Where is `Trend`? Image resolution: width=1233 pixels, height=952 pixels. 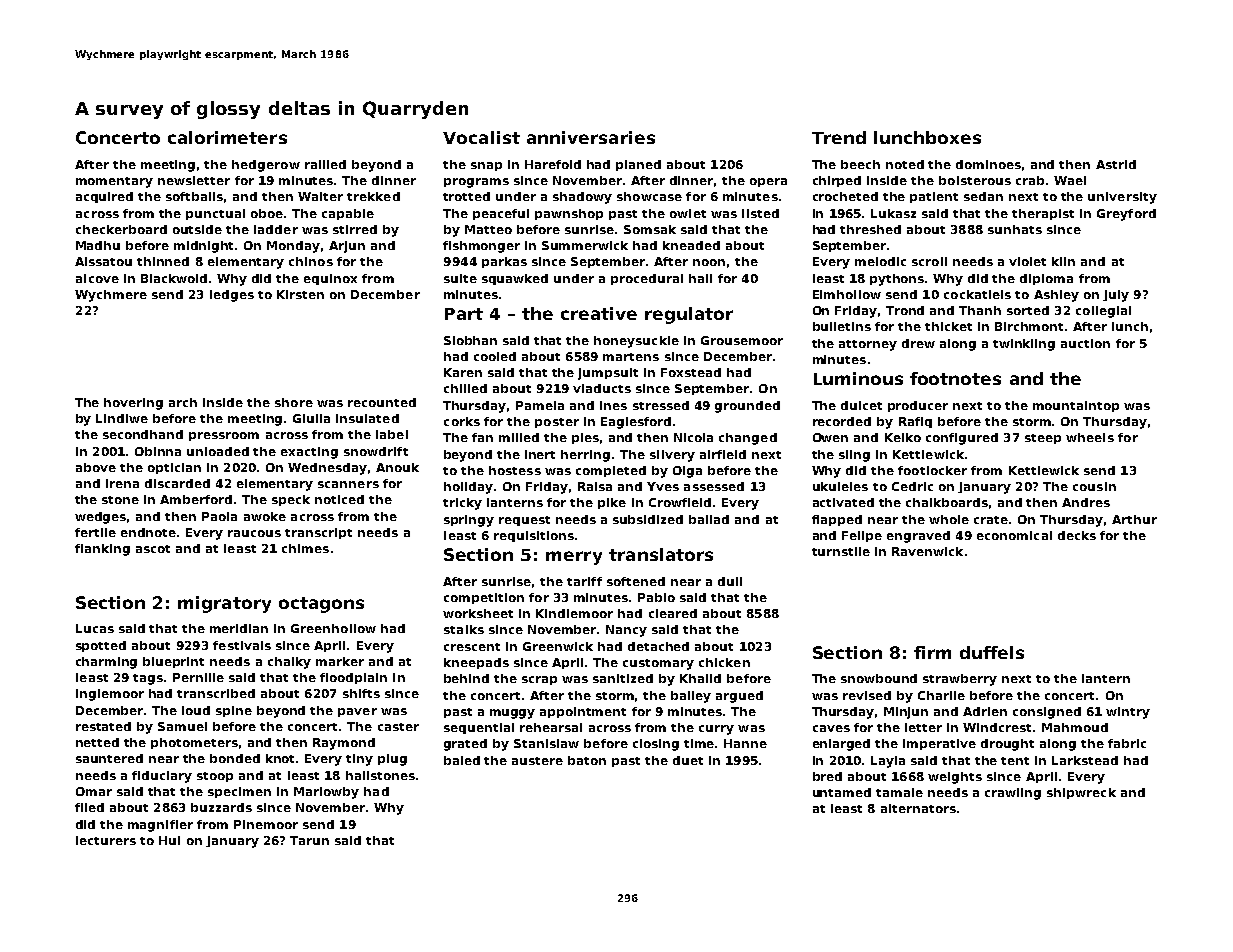 Trend is located at coordinates (839, 137).
